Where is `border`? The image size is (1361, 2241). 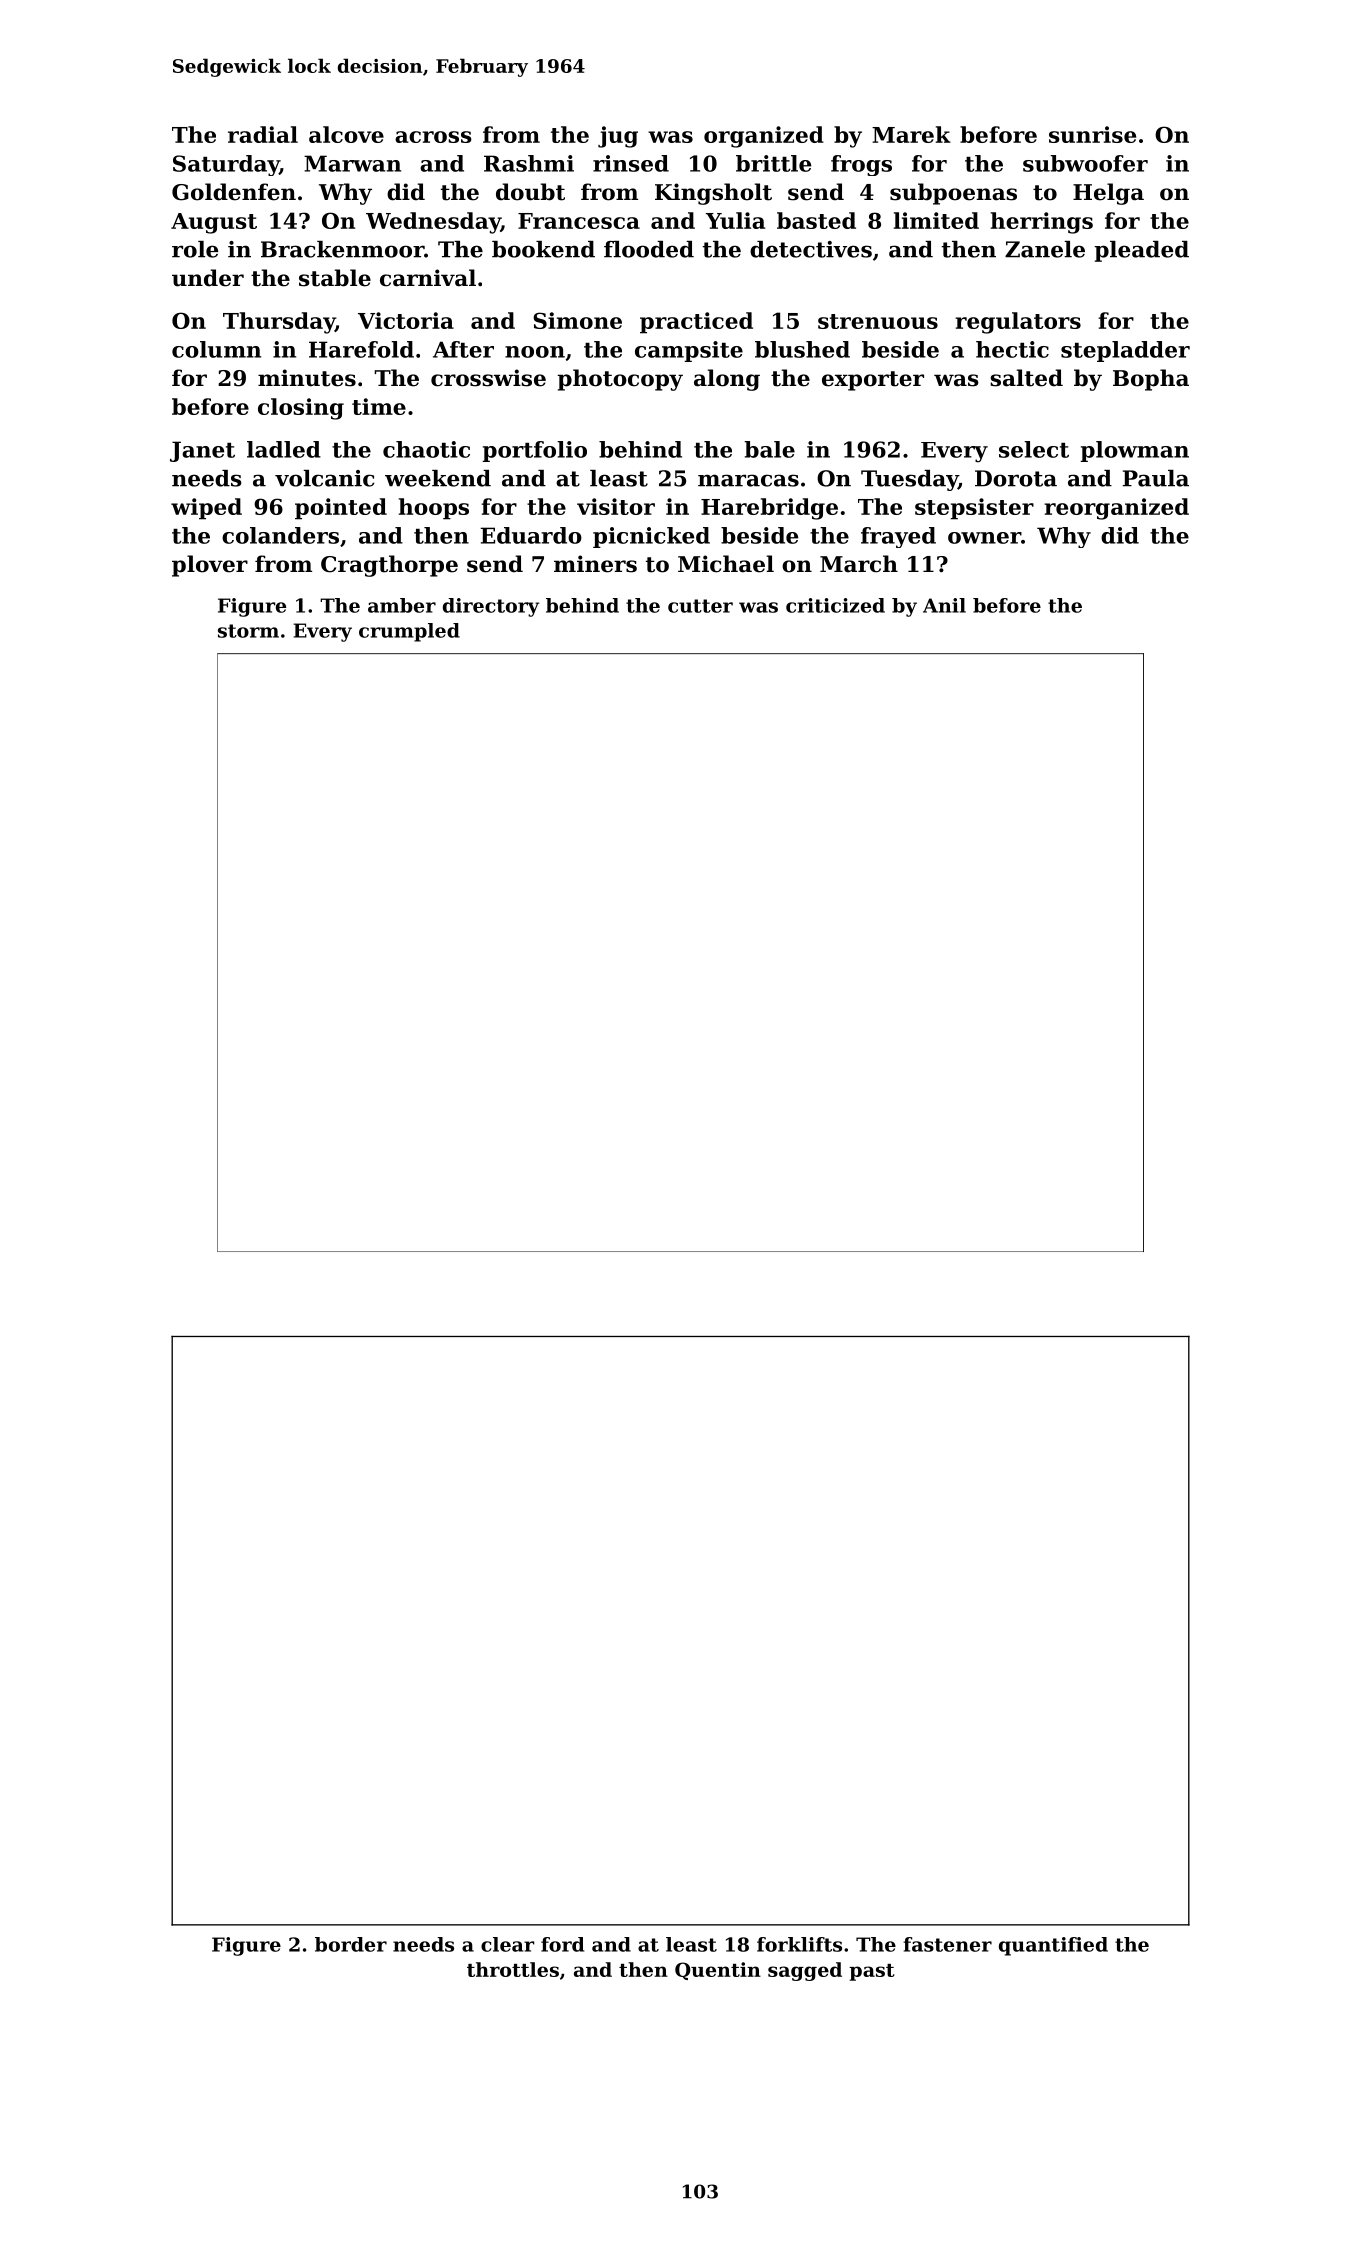
border is located at coordinates (351, 1944).
